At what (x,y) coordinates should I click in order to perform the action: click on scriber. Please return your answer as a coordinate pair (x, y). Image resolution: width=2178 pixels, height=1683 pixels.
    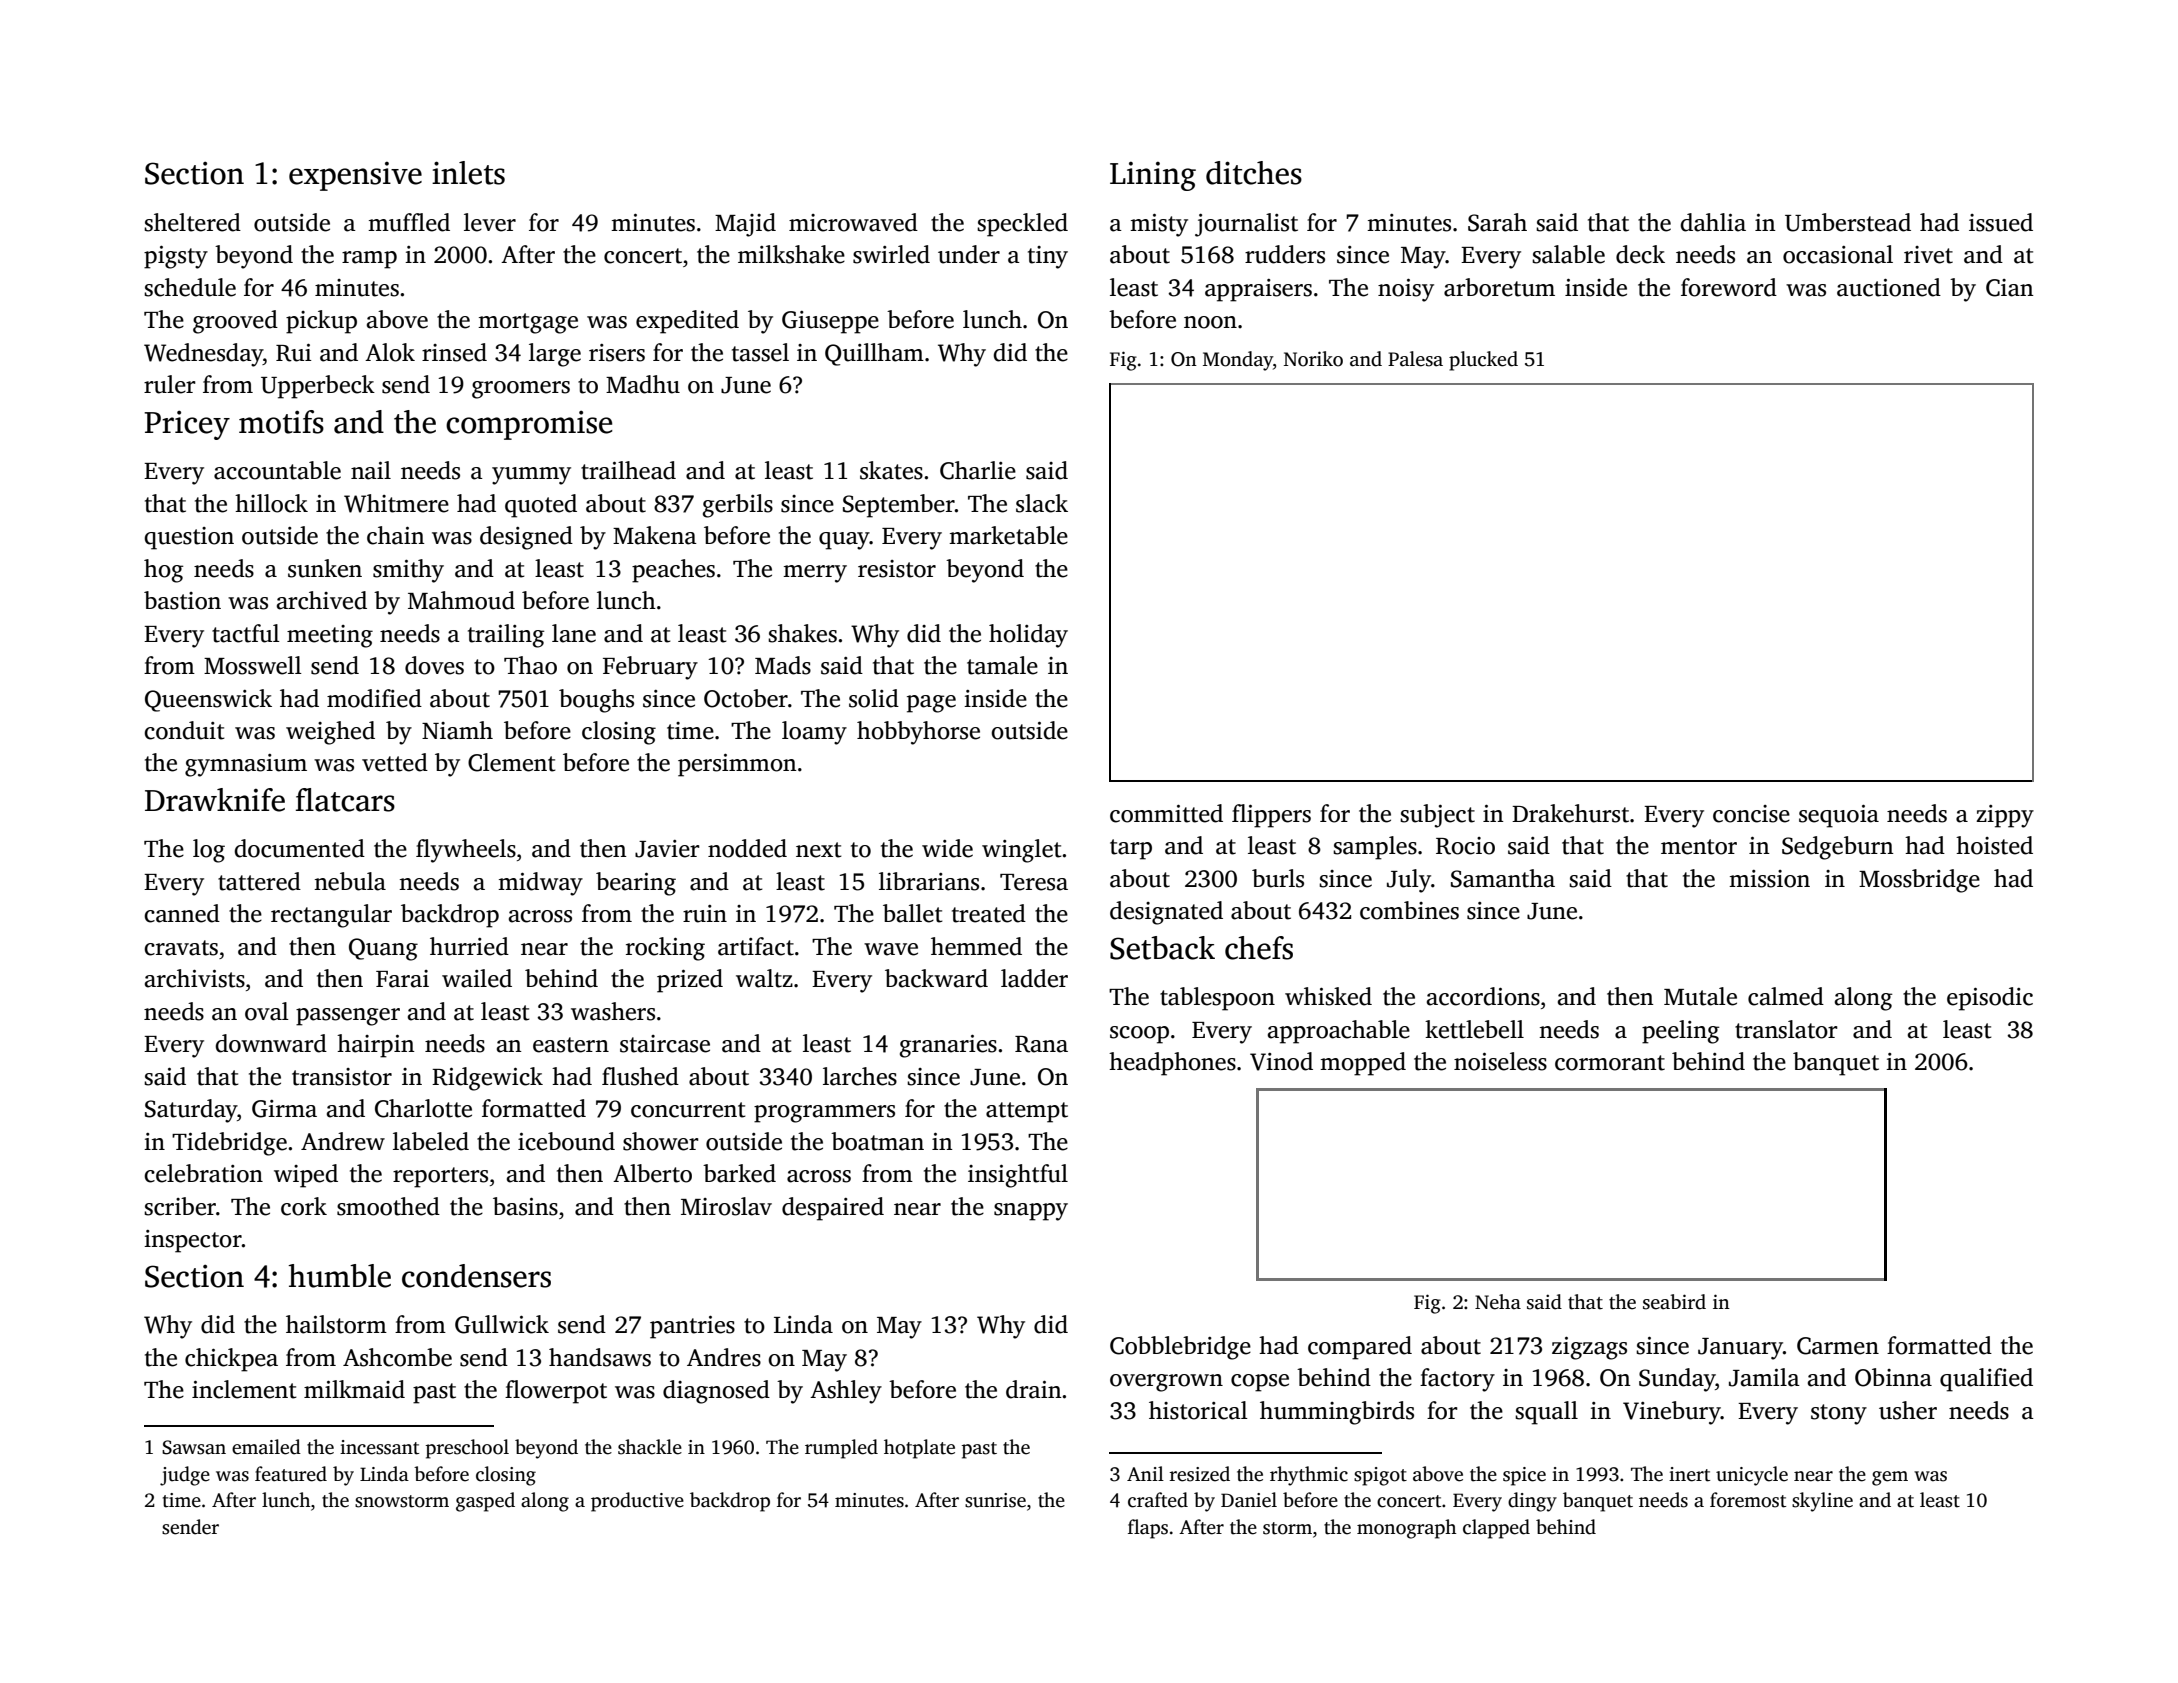
    Looking at the image, I should click on (180, 1206).
